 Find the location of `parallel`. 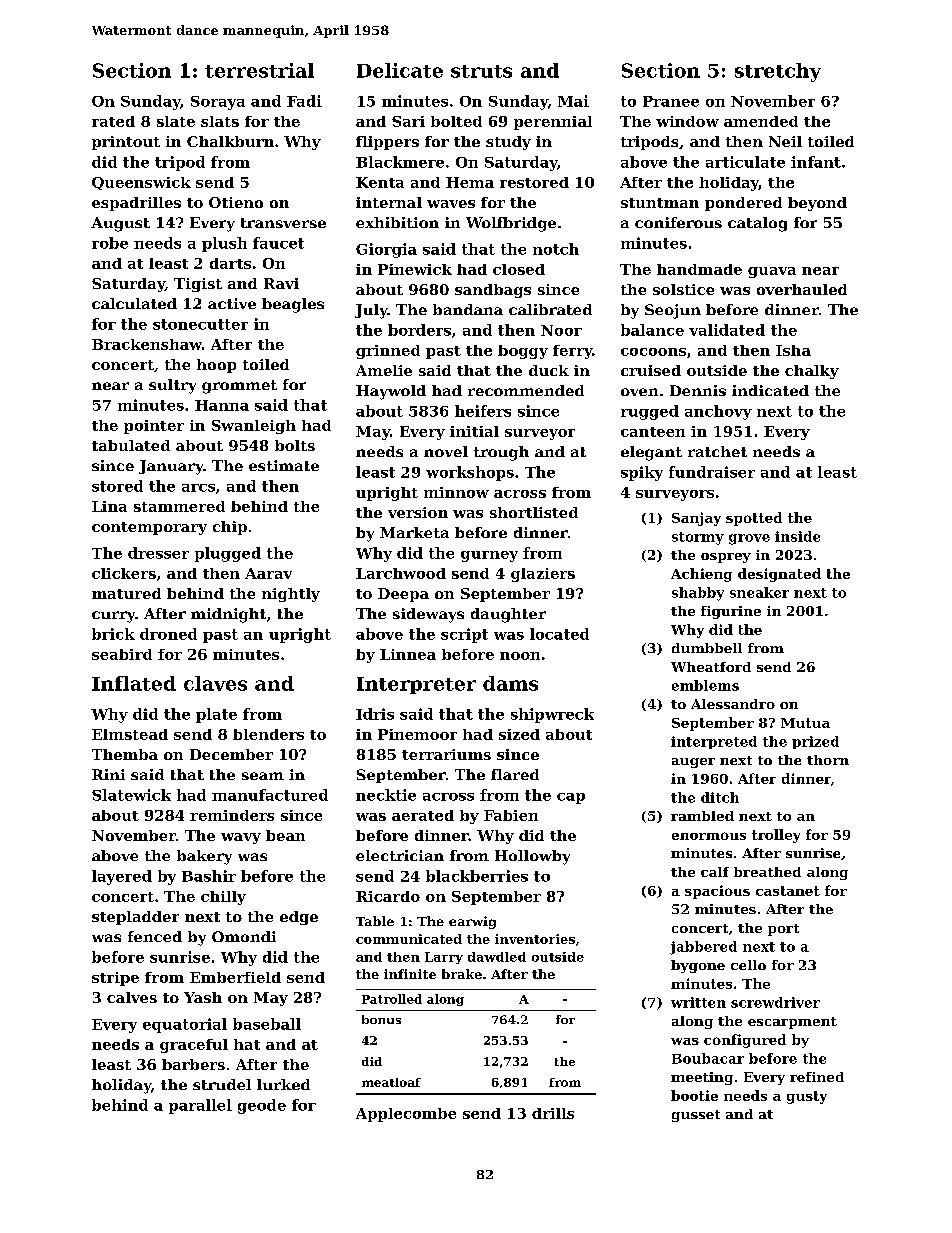

parallel is located at coordinates (200, 1106).
